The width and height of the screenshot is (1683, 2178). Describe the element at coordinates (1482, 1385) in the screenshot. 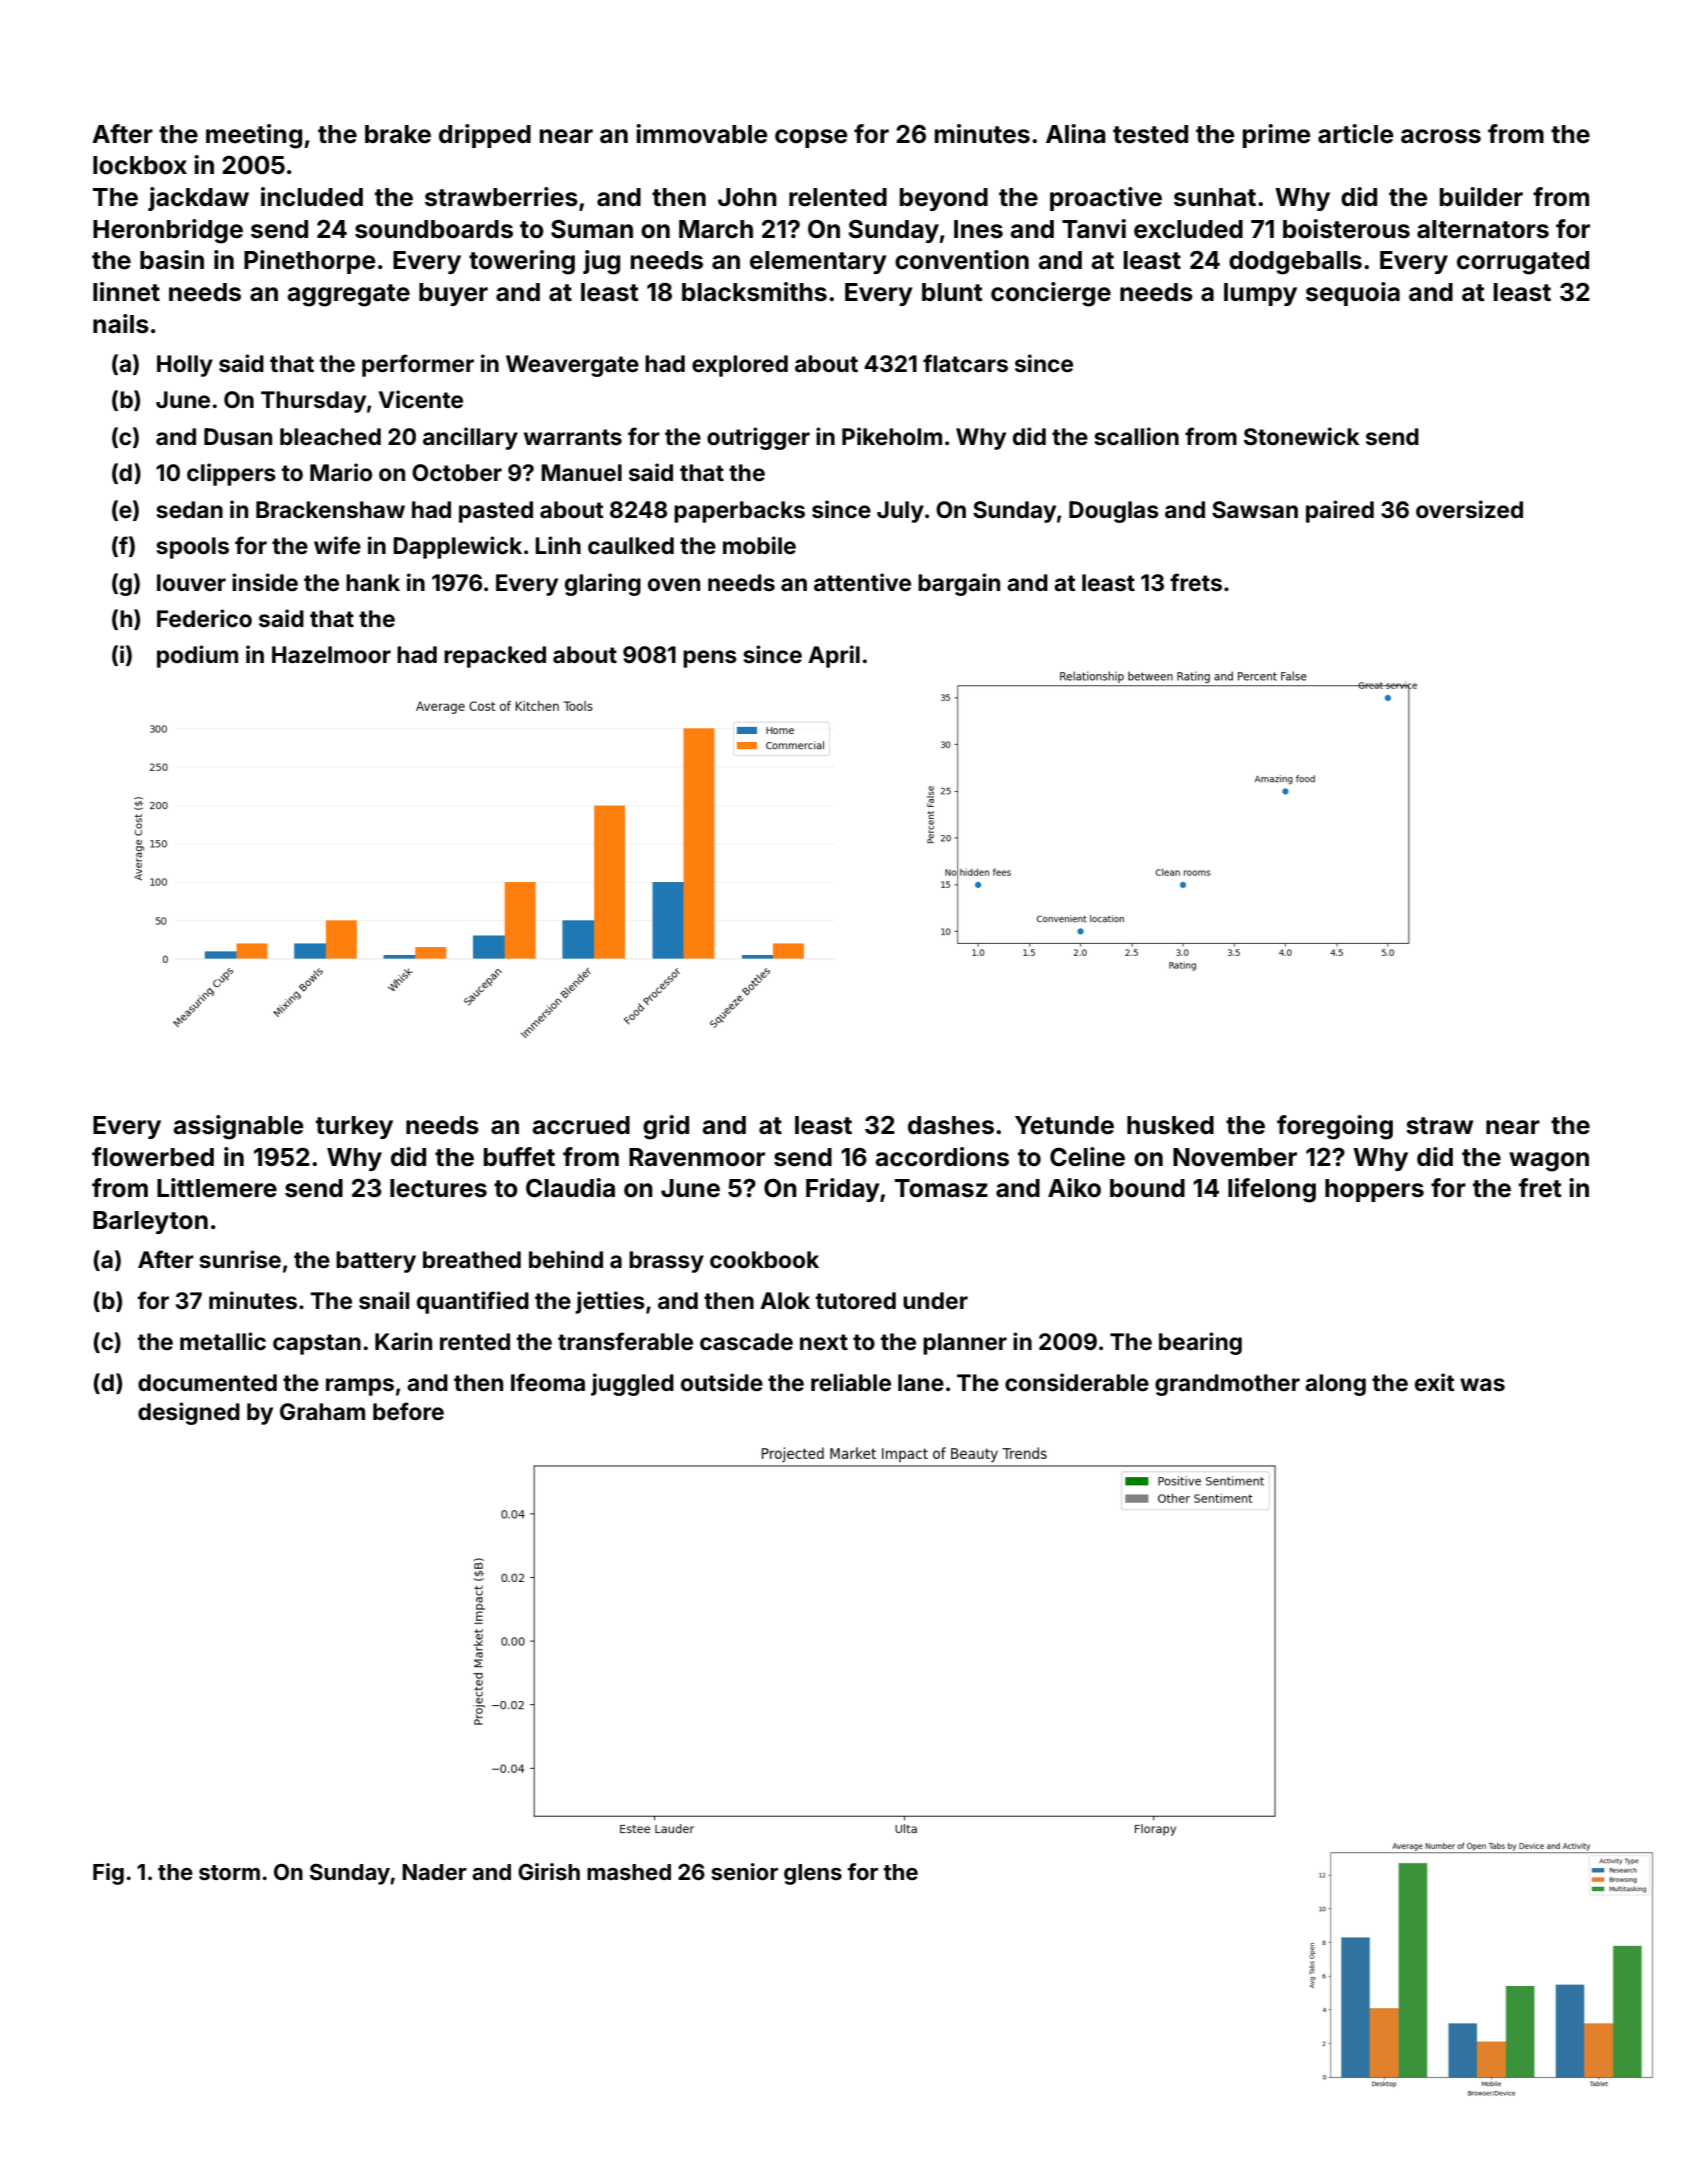

I see `was` at that location.
